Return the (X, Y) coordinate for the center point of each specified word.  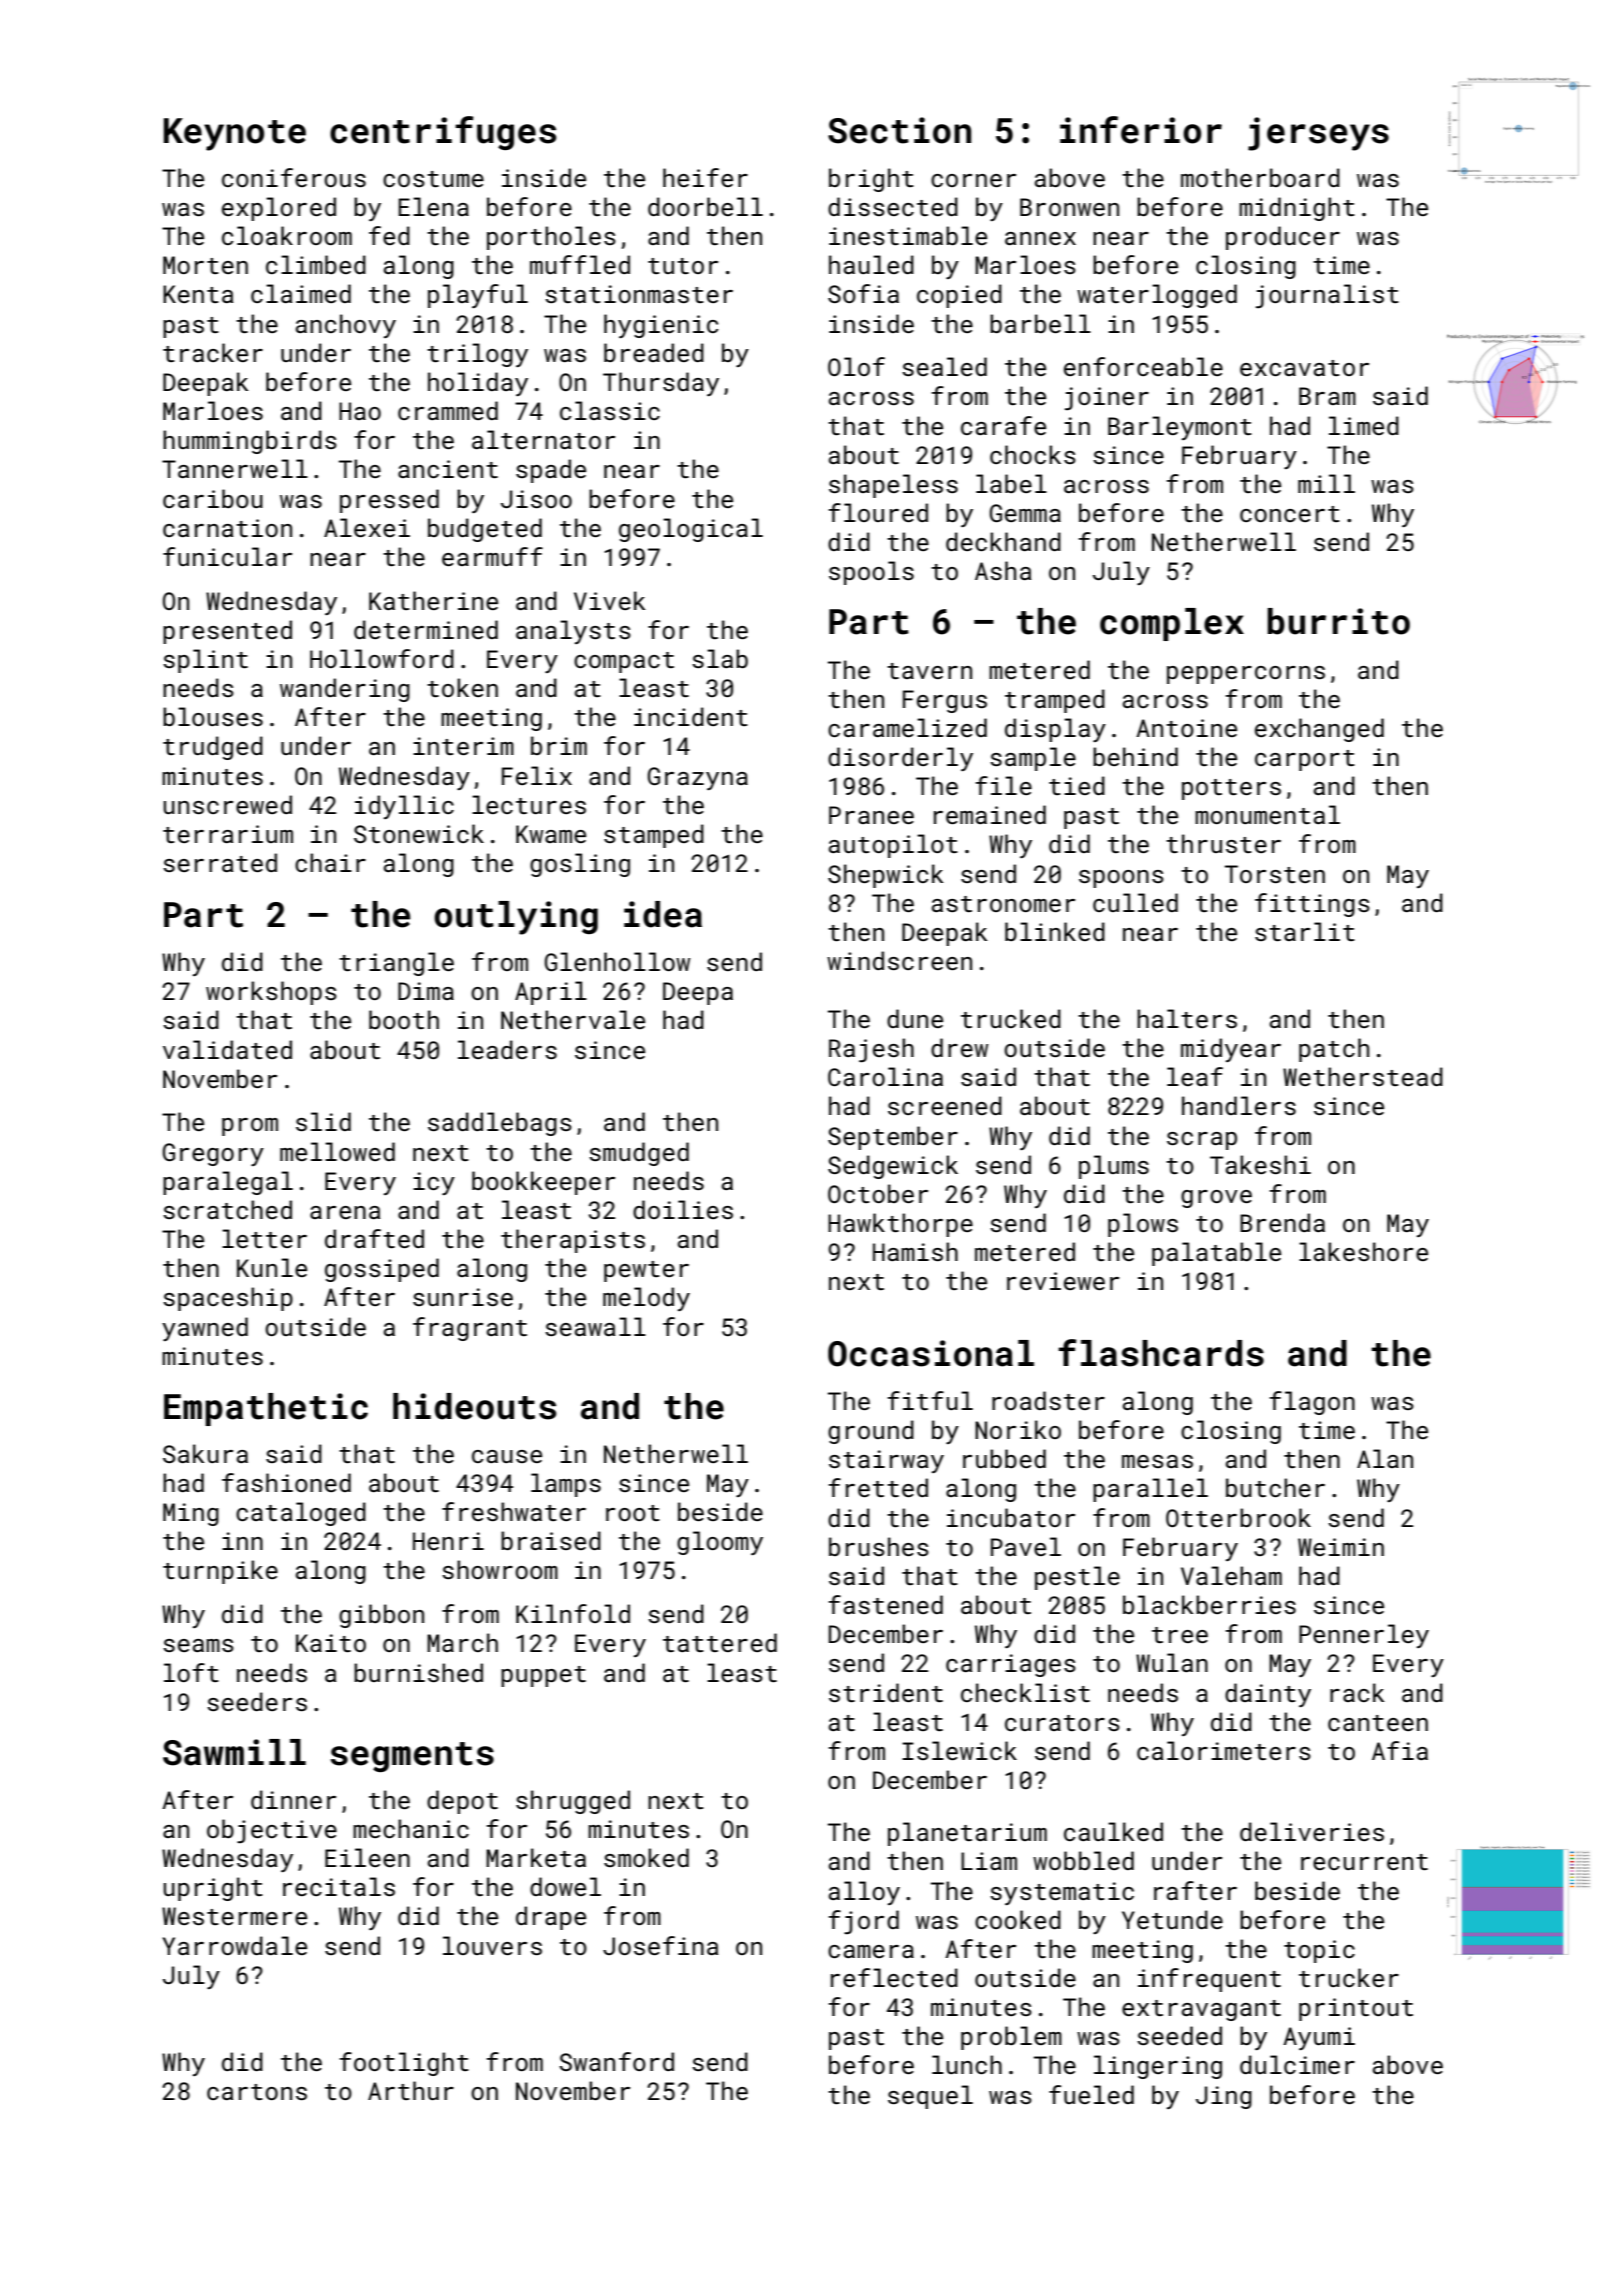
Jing (1224, 2097)
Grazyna (698, 778)
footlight (404, 2064)
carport (1305, 760)
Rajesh (871, 1050)
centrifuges (443, 133)
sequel (930, 2097)
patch (1334, 1050)
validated (227, 1049)
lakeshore (1363, 1251)
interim (463, 746)
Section (899, 130)
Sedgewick (893, 1167)
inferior (1141, 130)
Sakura (205, 1453)
